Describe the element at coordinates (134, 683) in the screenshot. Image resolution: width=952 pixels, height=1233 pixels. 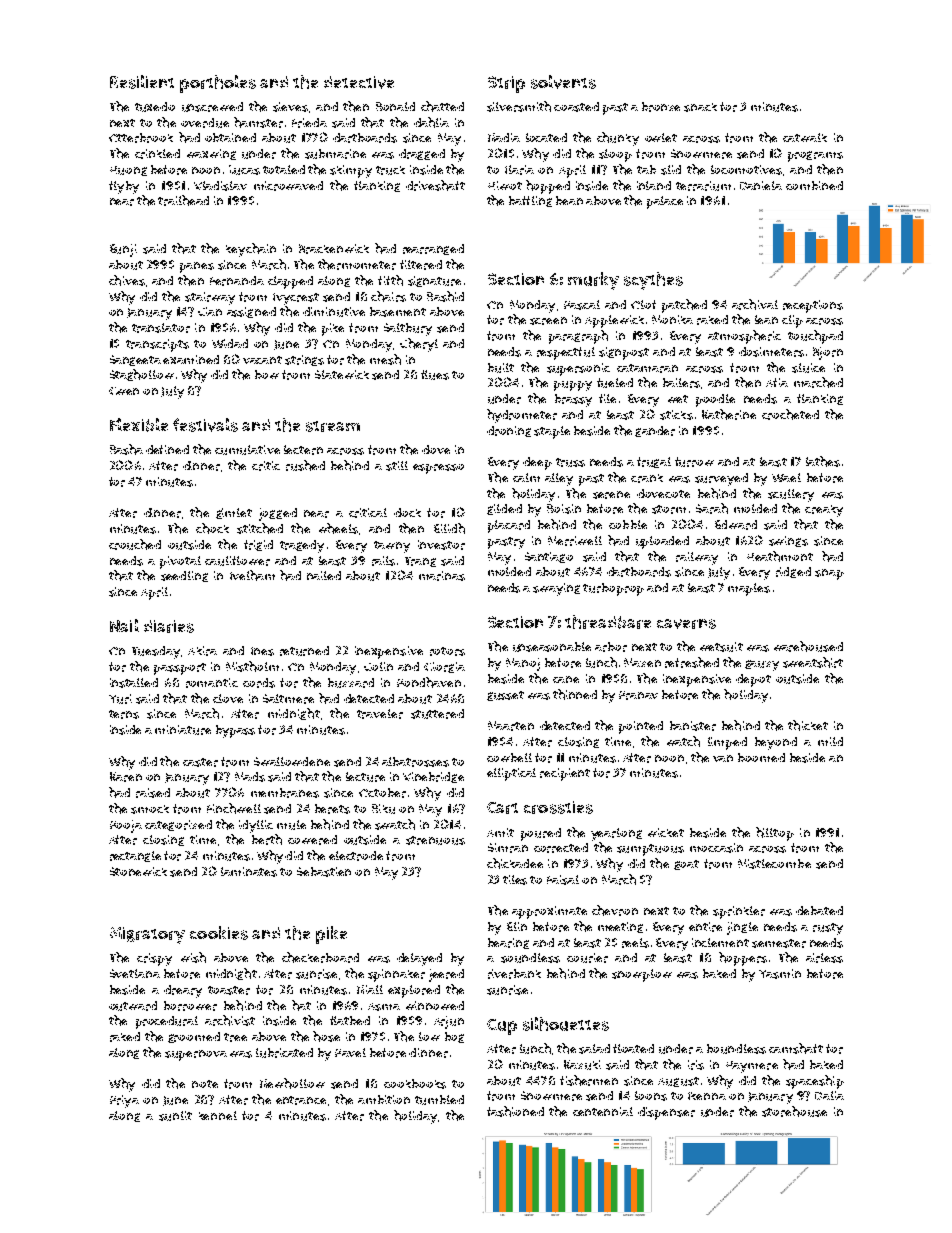
I see `installed` at that location.
